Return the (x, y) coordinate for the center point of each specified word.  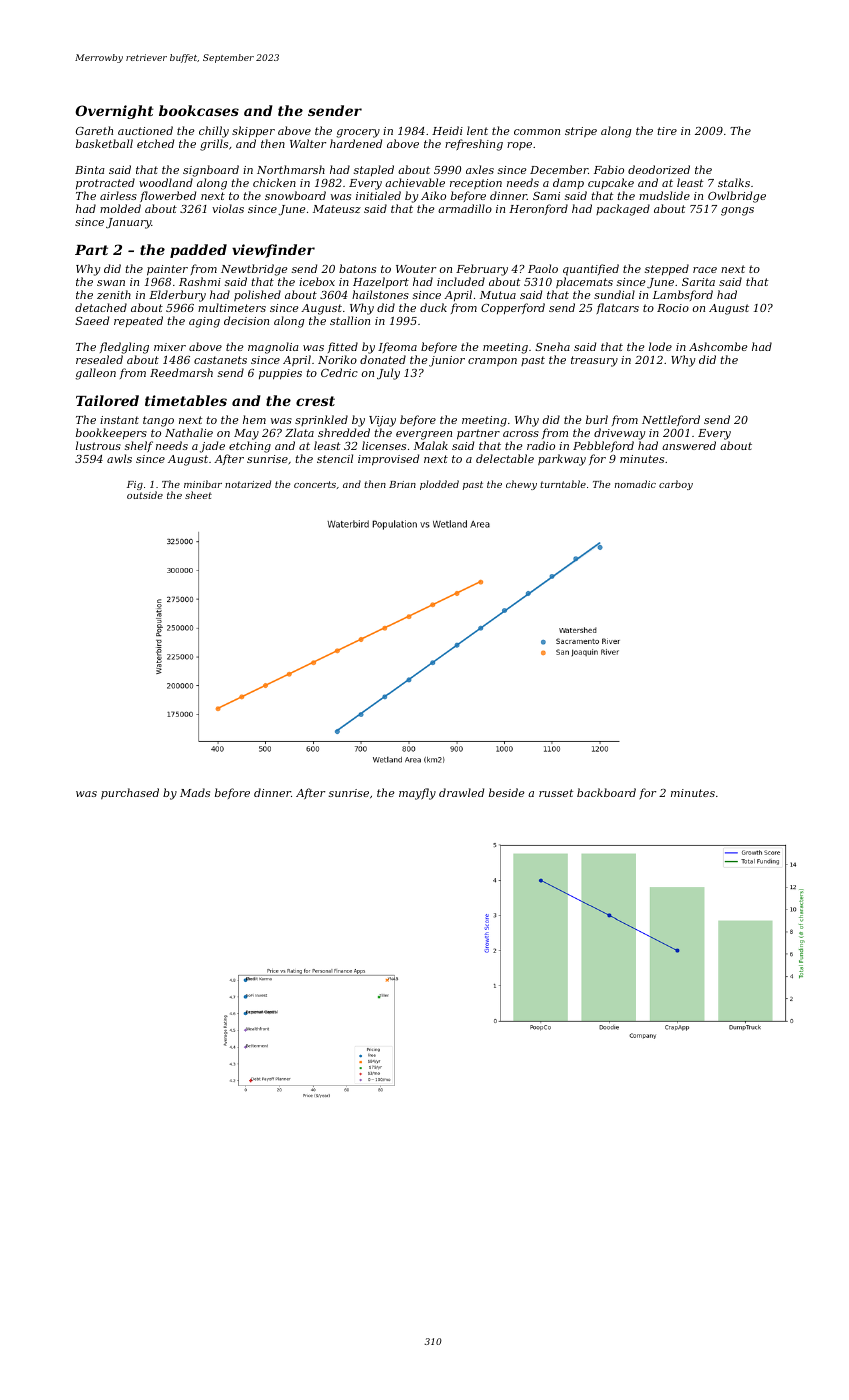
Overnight (114, 112)
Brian (402, 484)
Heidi (447, 130)
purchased (130, 793)
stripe (581, 132)
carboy (676, 485)
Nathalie (189, 432)
